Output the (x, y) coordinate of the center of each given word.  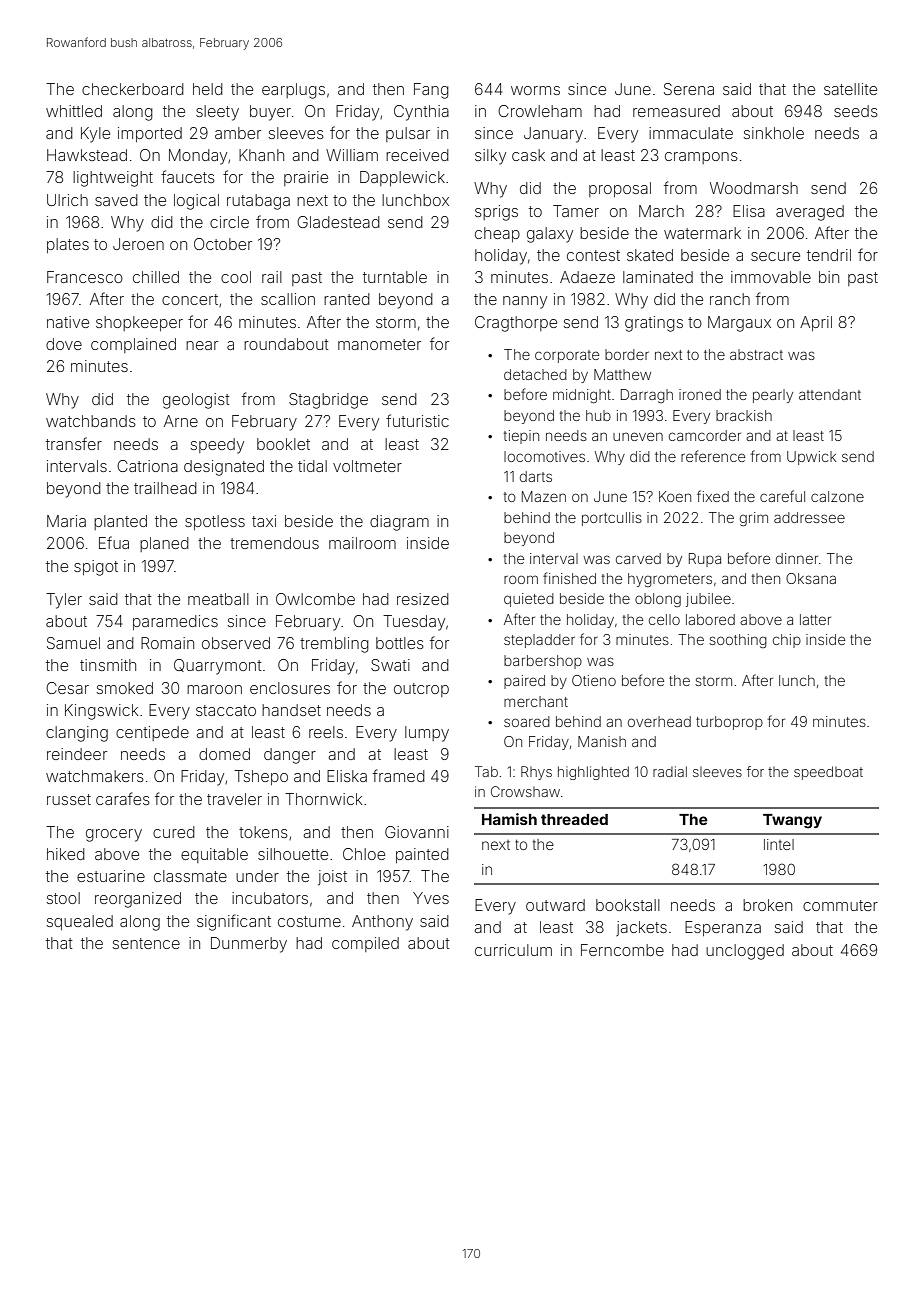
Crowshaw (525, 791)
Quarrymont (217, 667)
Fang (431, 91)
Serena (689, 89)
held (208, 89)
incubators (270, 898)
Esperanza (723, 928)
